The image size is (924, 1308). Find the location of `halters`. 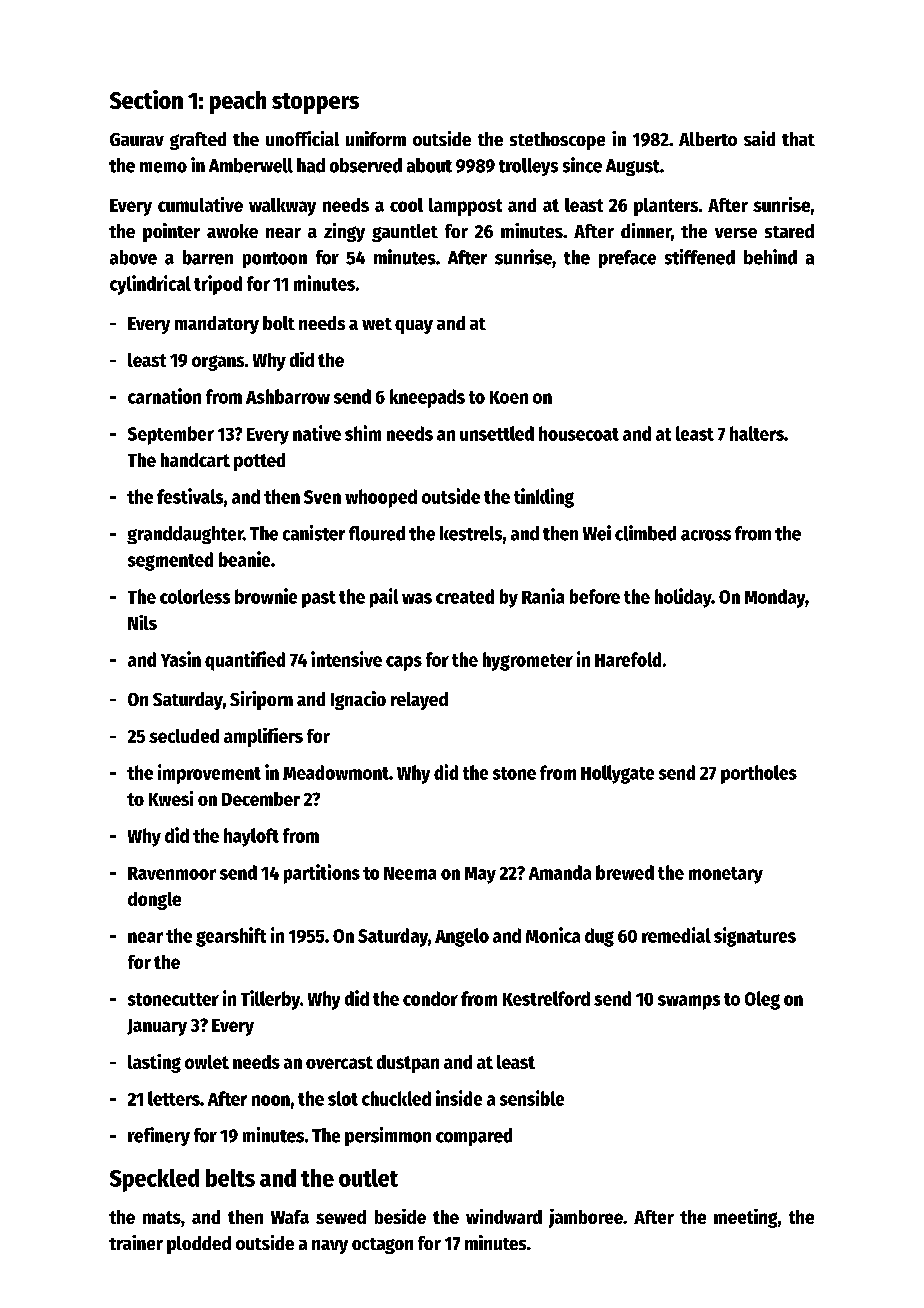

halters is located at coordinates (757, 433).
